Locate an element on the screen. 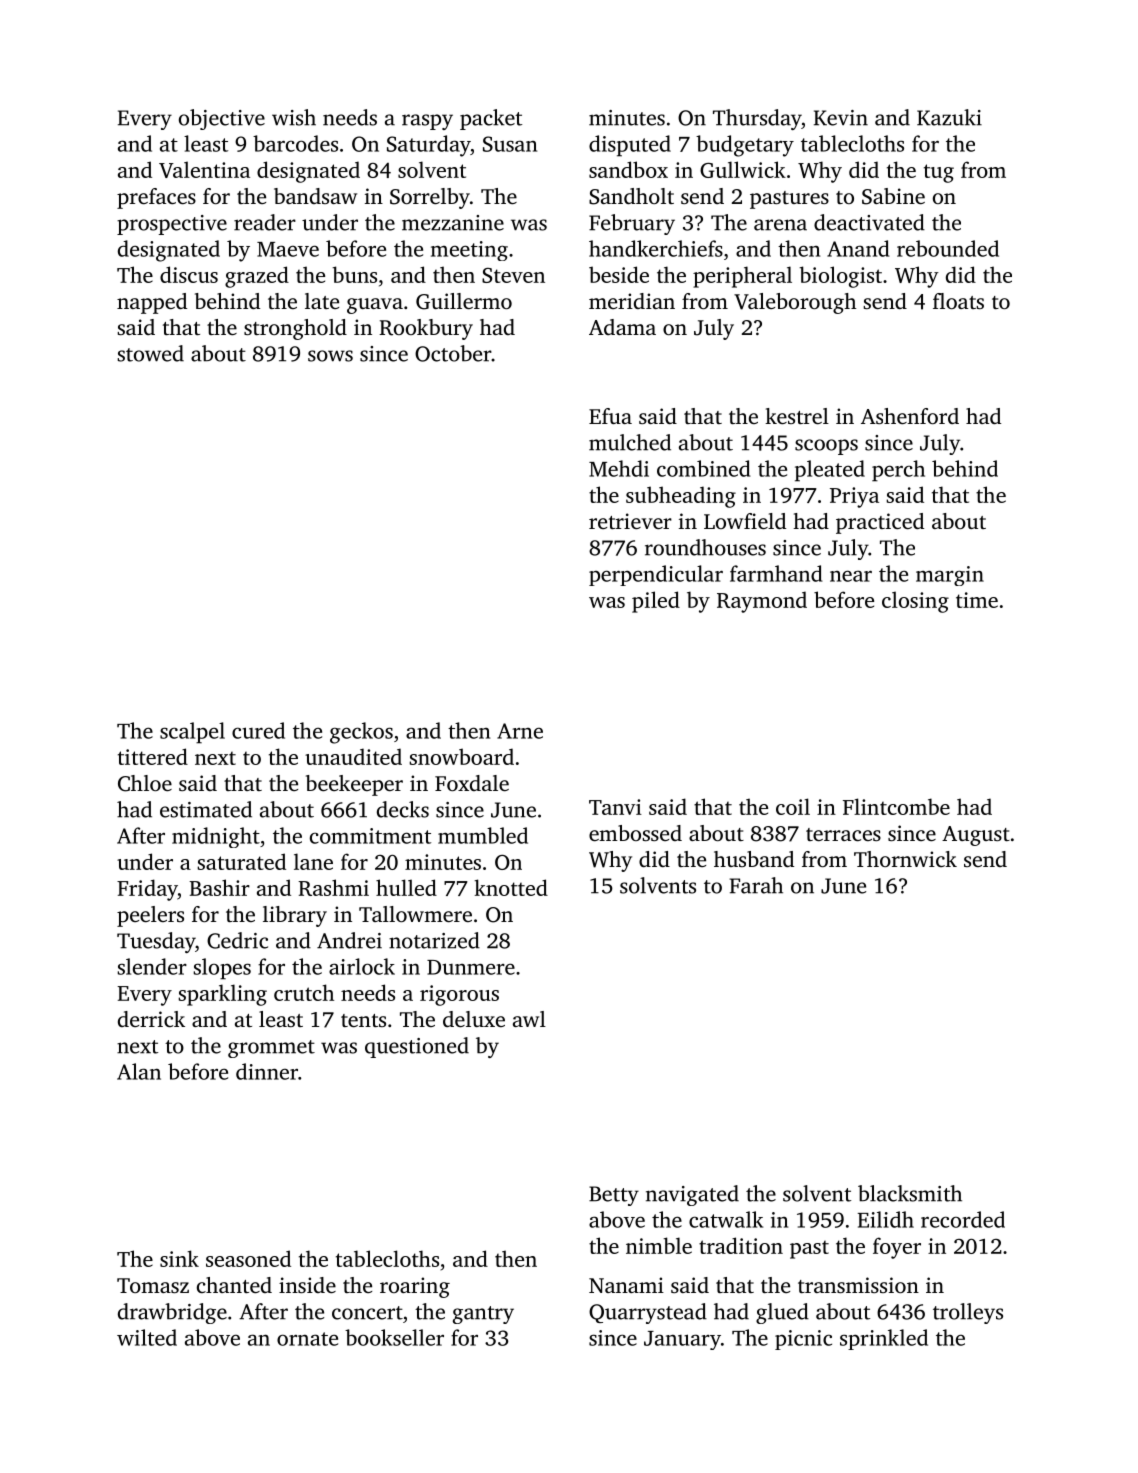 The height and width of the screenshot is (1473, 1138). Alan is located at coordinates (139, 1071).
